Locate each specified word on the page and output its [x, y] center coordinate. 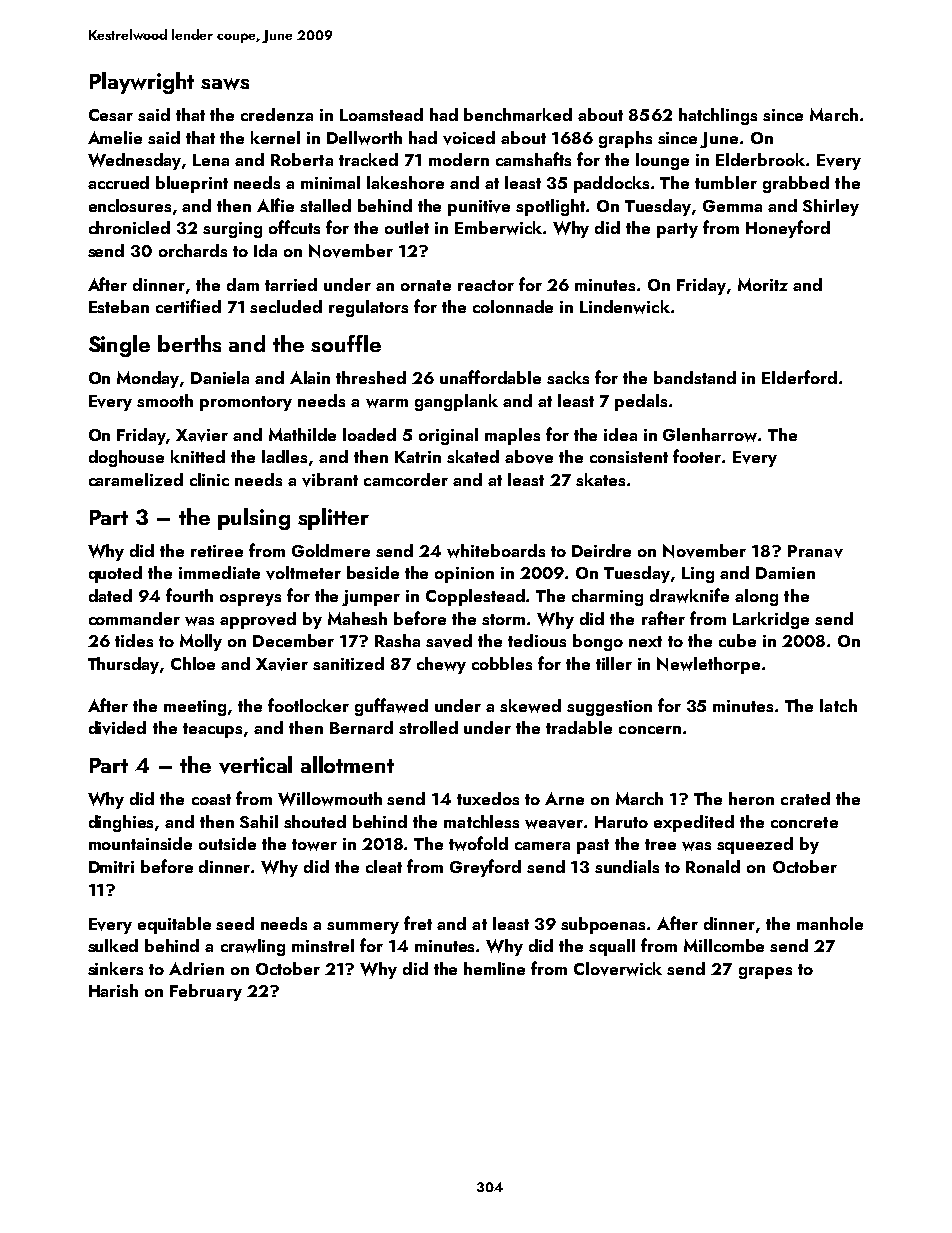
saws [225, 84]
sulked [113, 945]
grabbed [796, 184]
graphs [625, 139]
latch [838, 705]
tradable [579, 727]
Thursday [124, 665]
